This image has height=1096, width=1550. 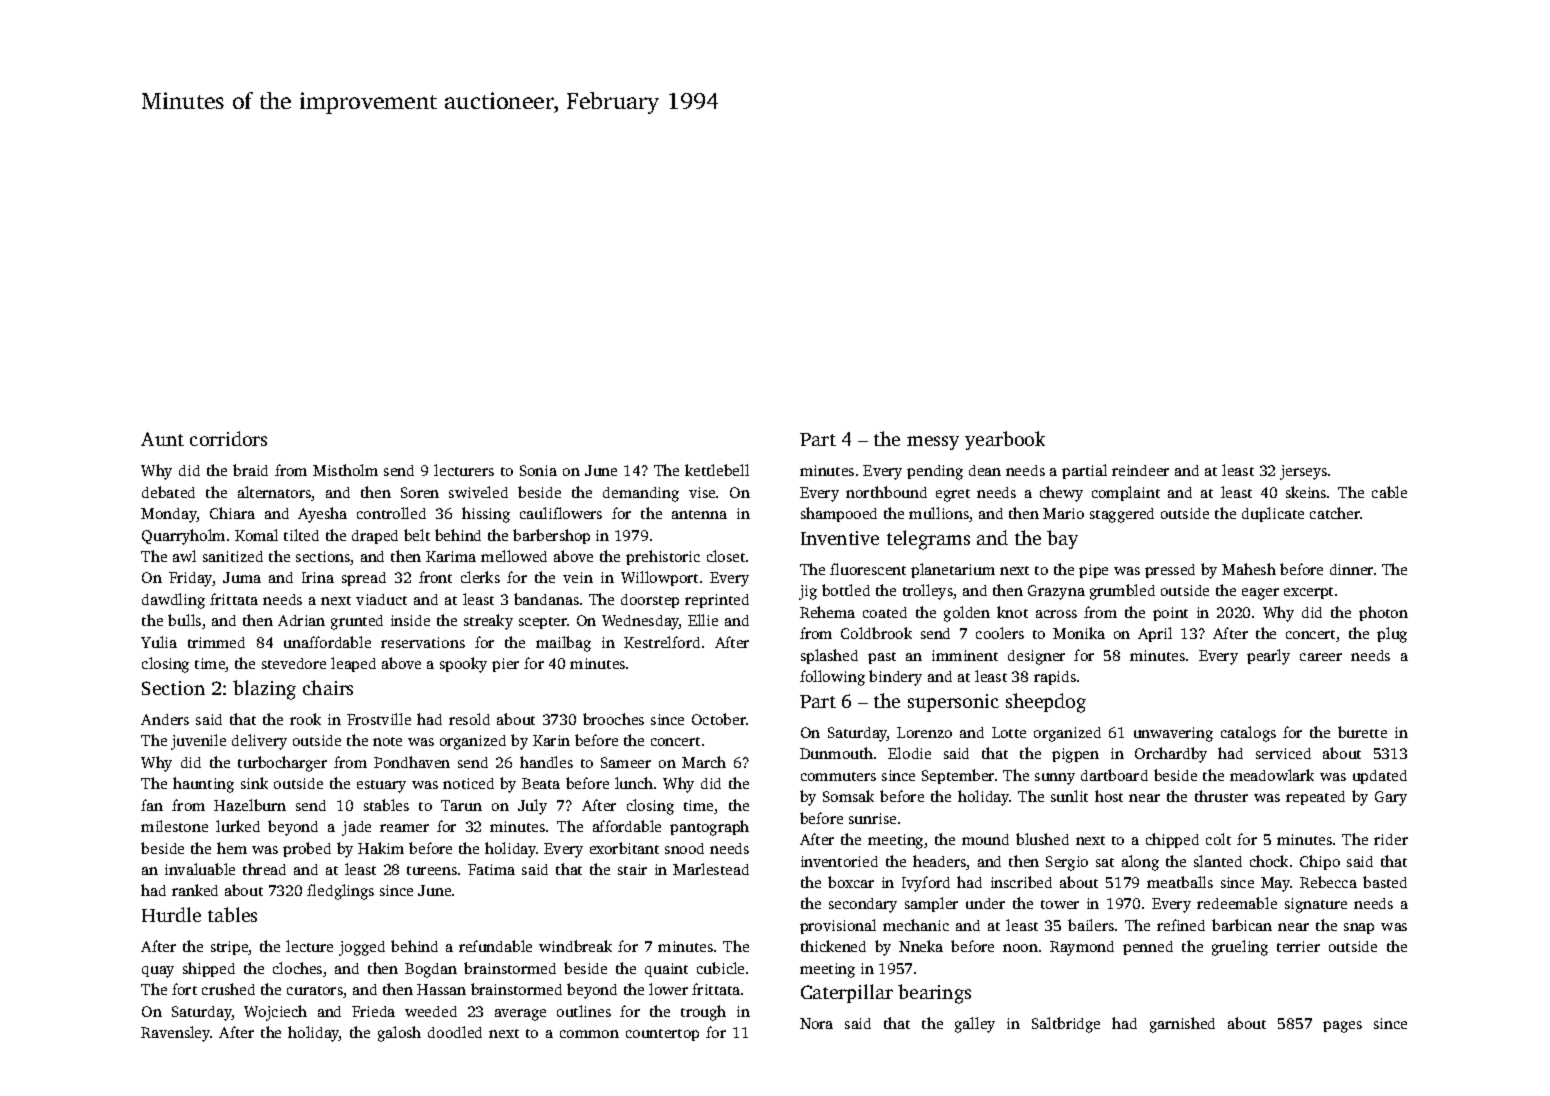 I want to click on belt, so click(x=417, y=535).
